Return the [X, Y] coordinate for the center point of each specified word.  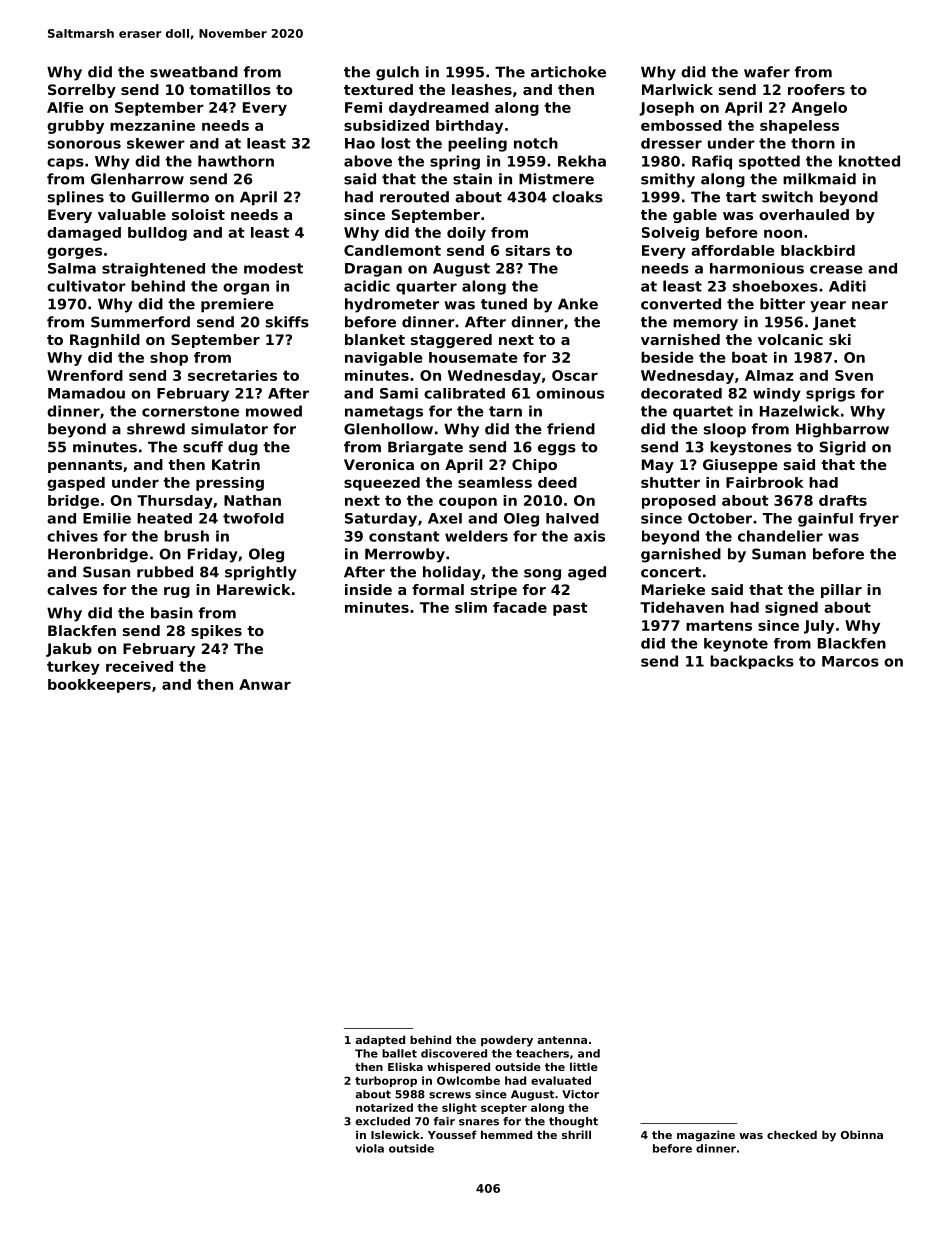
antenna [562, 1040]
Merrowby [405, 555]
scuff [203, 447]
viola [370, 1148]
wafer [767, 72]
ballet [399, 1053]
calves [72, 589]
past [570, 609]
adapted [380, 1041]
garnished [681, 555]
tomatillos [230, 89]
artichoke [568, 72]
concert [671, 572]
